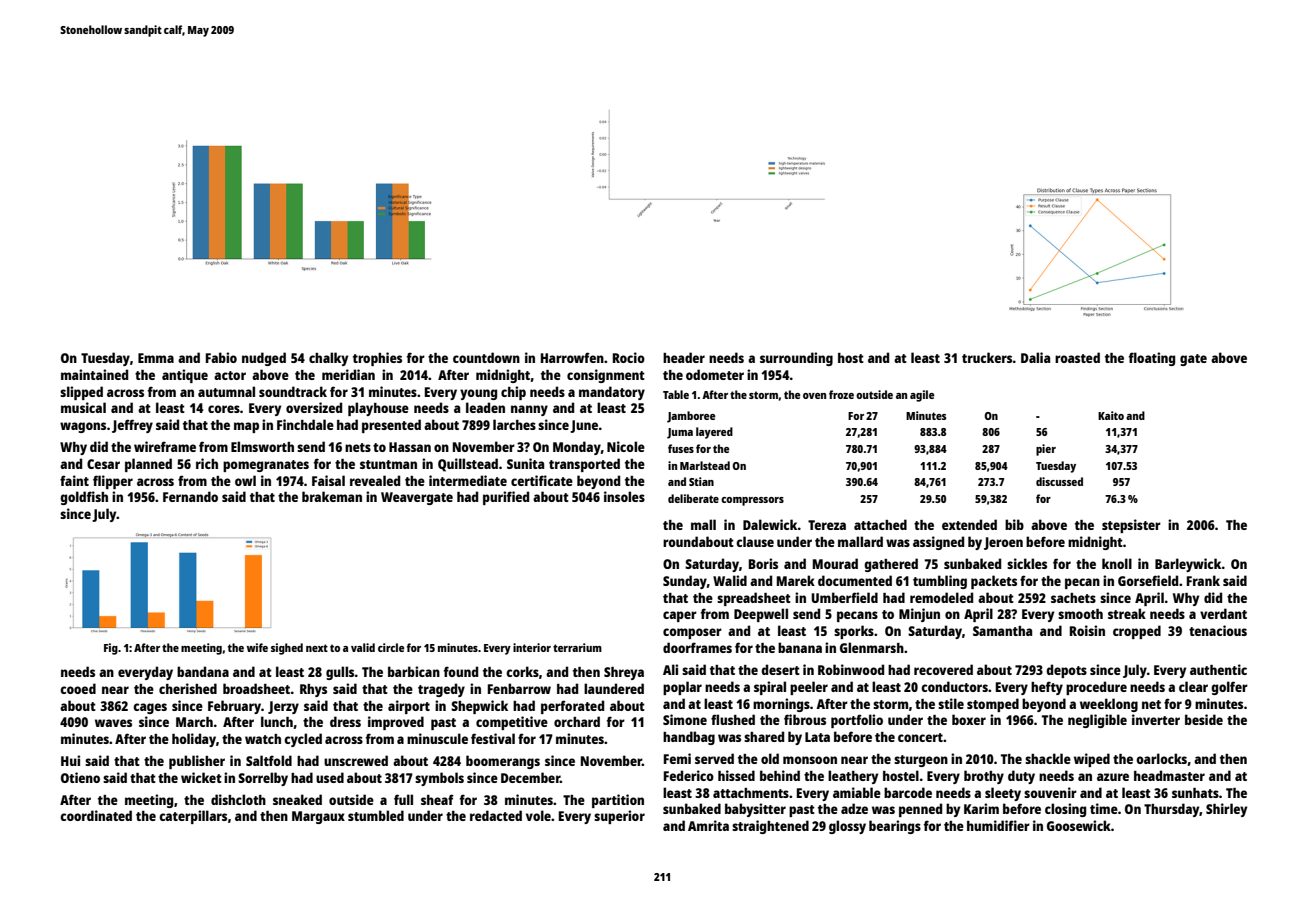 This screenshot has width=1308, height=924. What do you see at coordinates (969, 524) in the screenshot?
I see `extended` at bounding box center [969, 524].
